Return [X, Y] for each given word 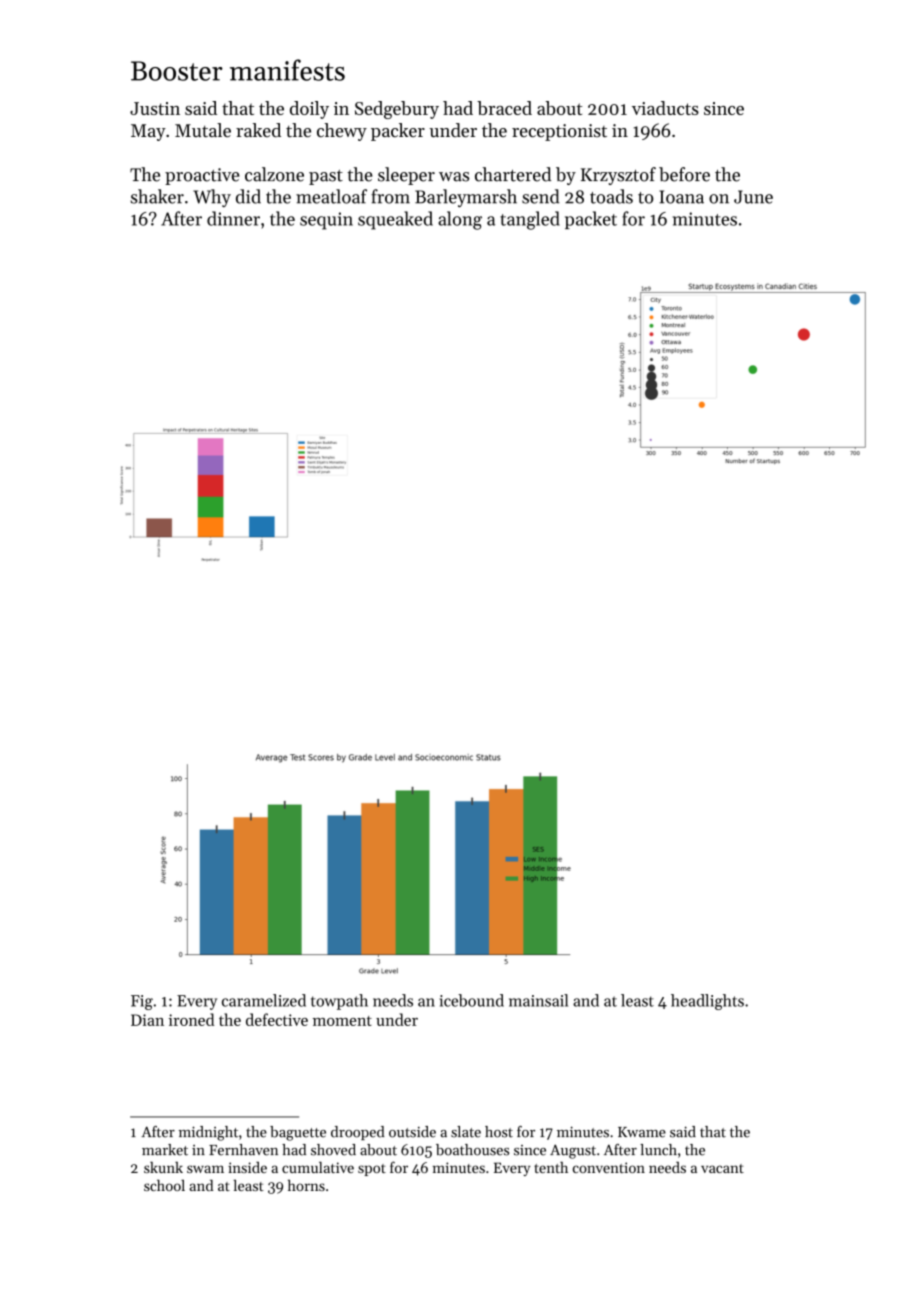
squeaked [395, 220]
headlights [707, 1002]
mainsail [538, 1000]
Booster [177, 71]
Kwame [642, 1132]
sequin [326, 221]
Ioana [681, 197]
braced [504, 108]
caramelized [264, 1000]
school [164, 1185]
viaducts [665, 108]
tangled [530, 220]
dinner [233, 218]
